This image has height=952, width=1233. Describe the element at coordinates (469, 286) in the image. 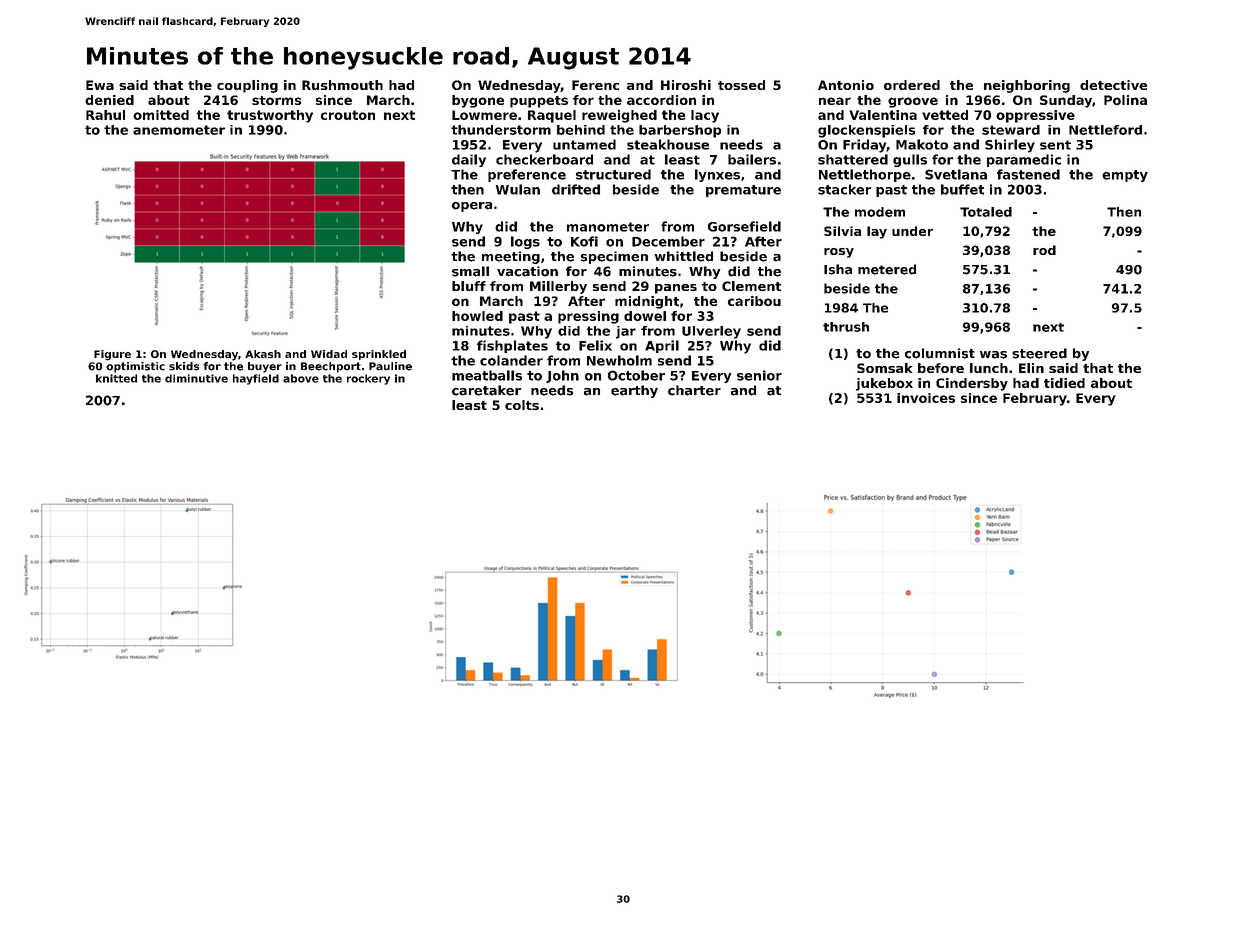

I see `bluff` at that location.
